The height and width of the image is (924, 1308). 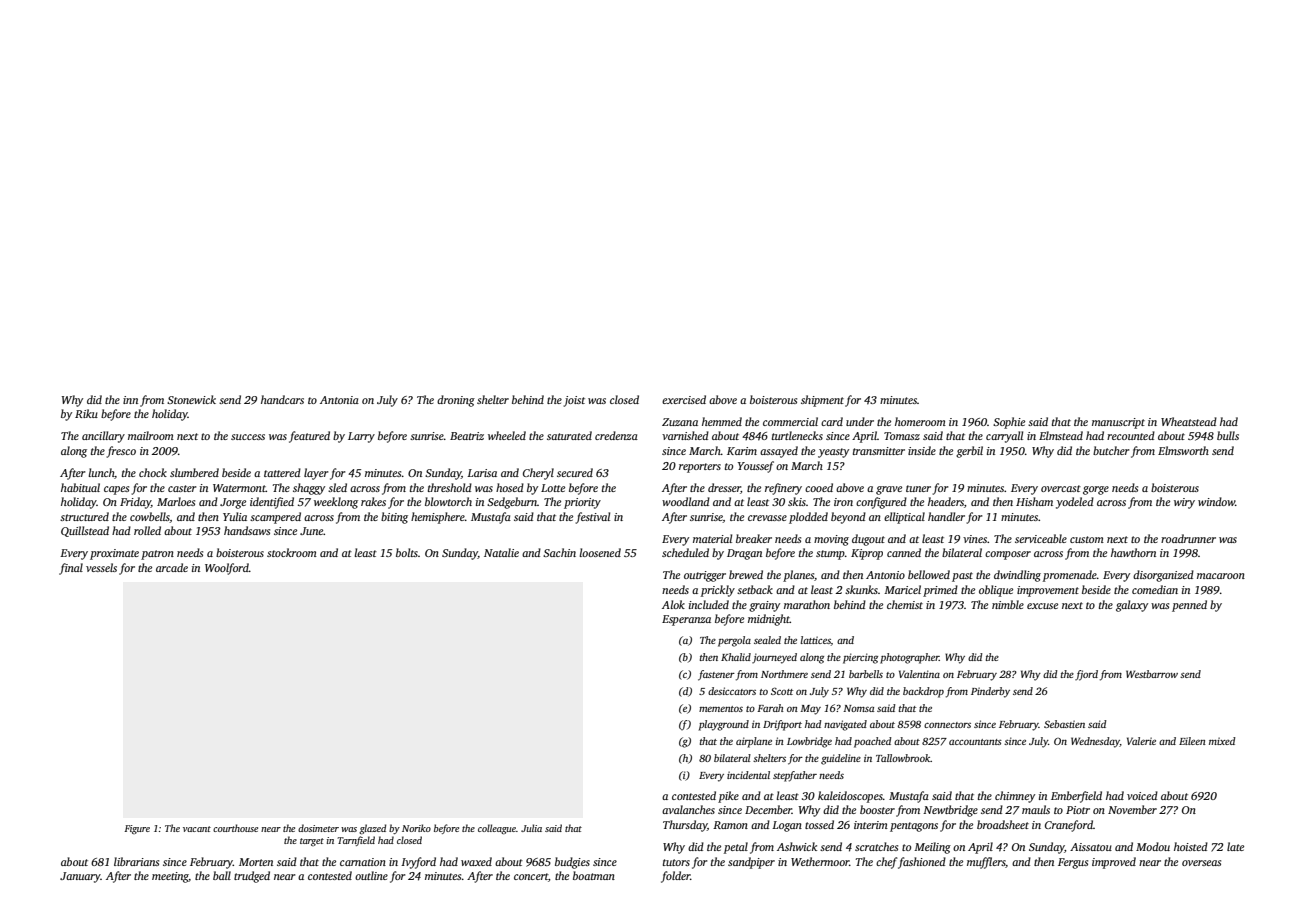 I want to click on macaroon, so click(x=1221, y=576).
